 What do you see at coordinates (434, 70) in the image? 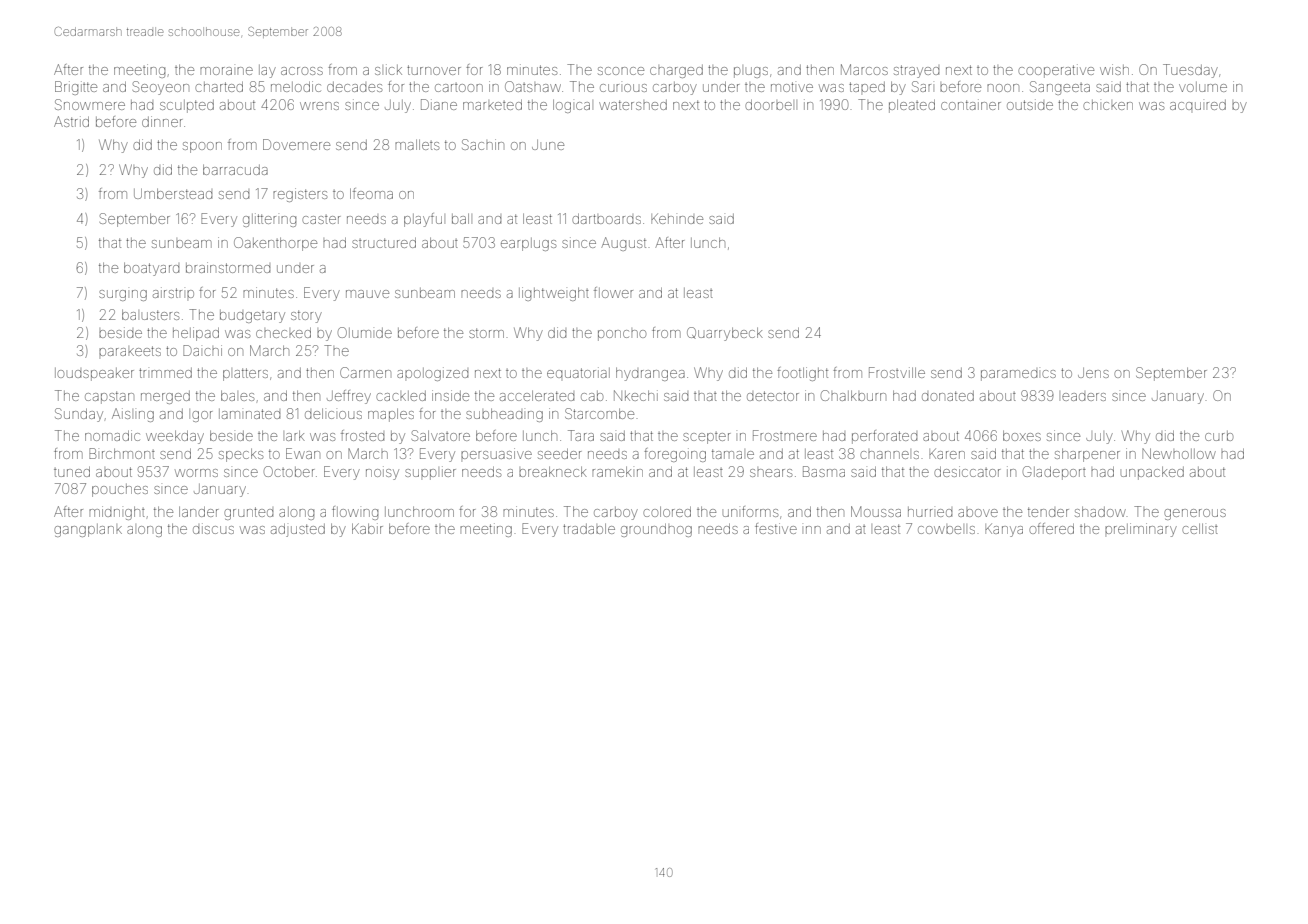
I see `turnover` at bounding box center [434, 70].
